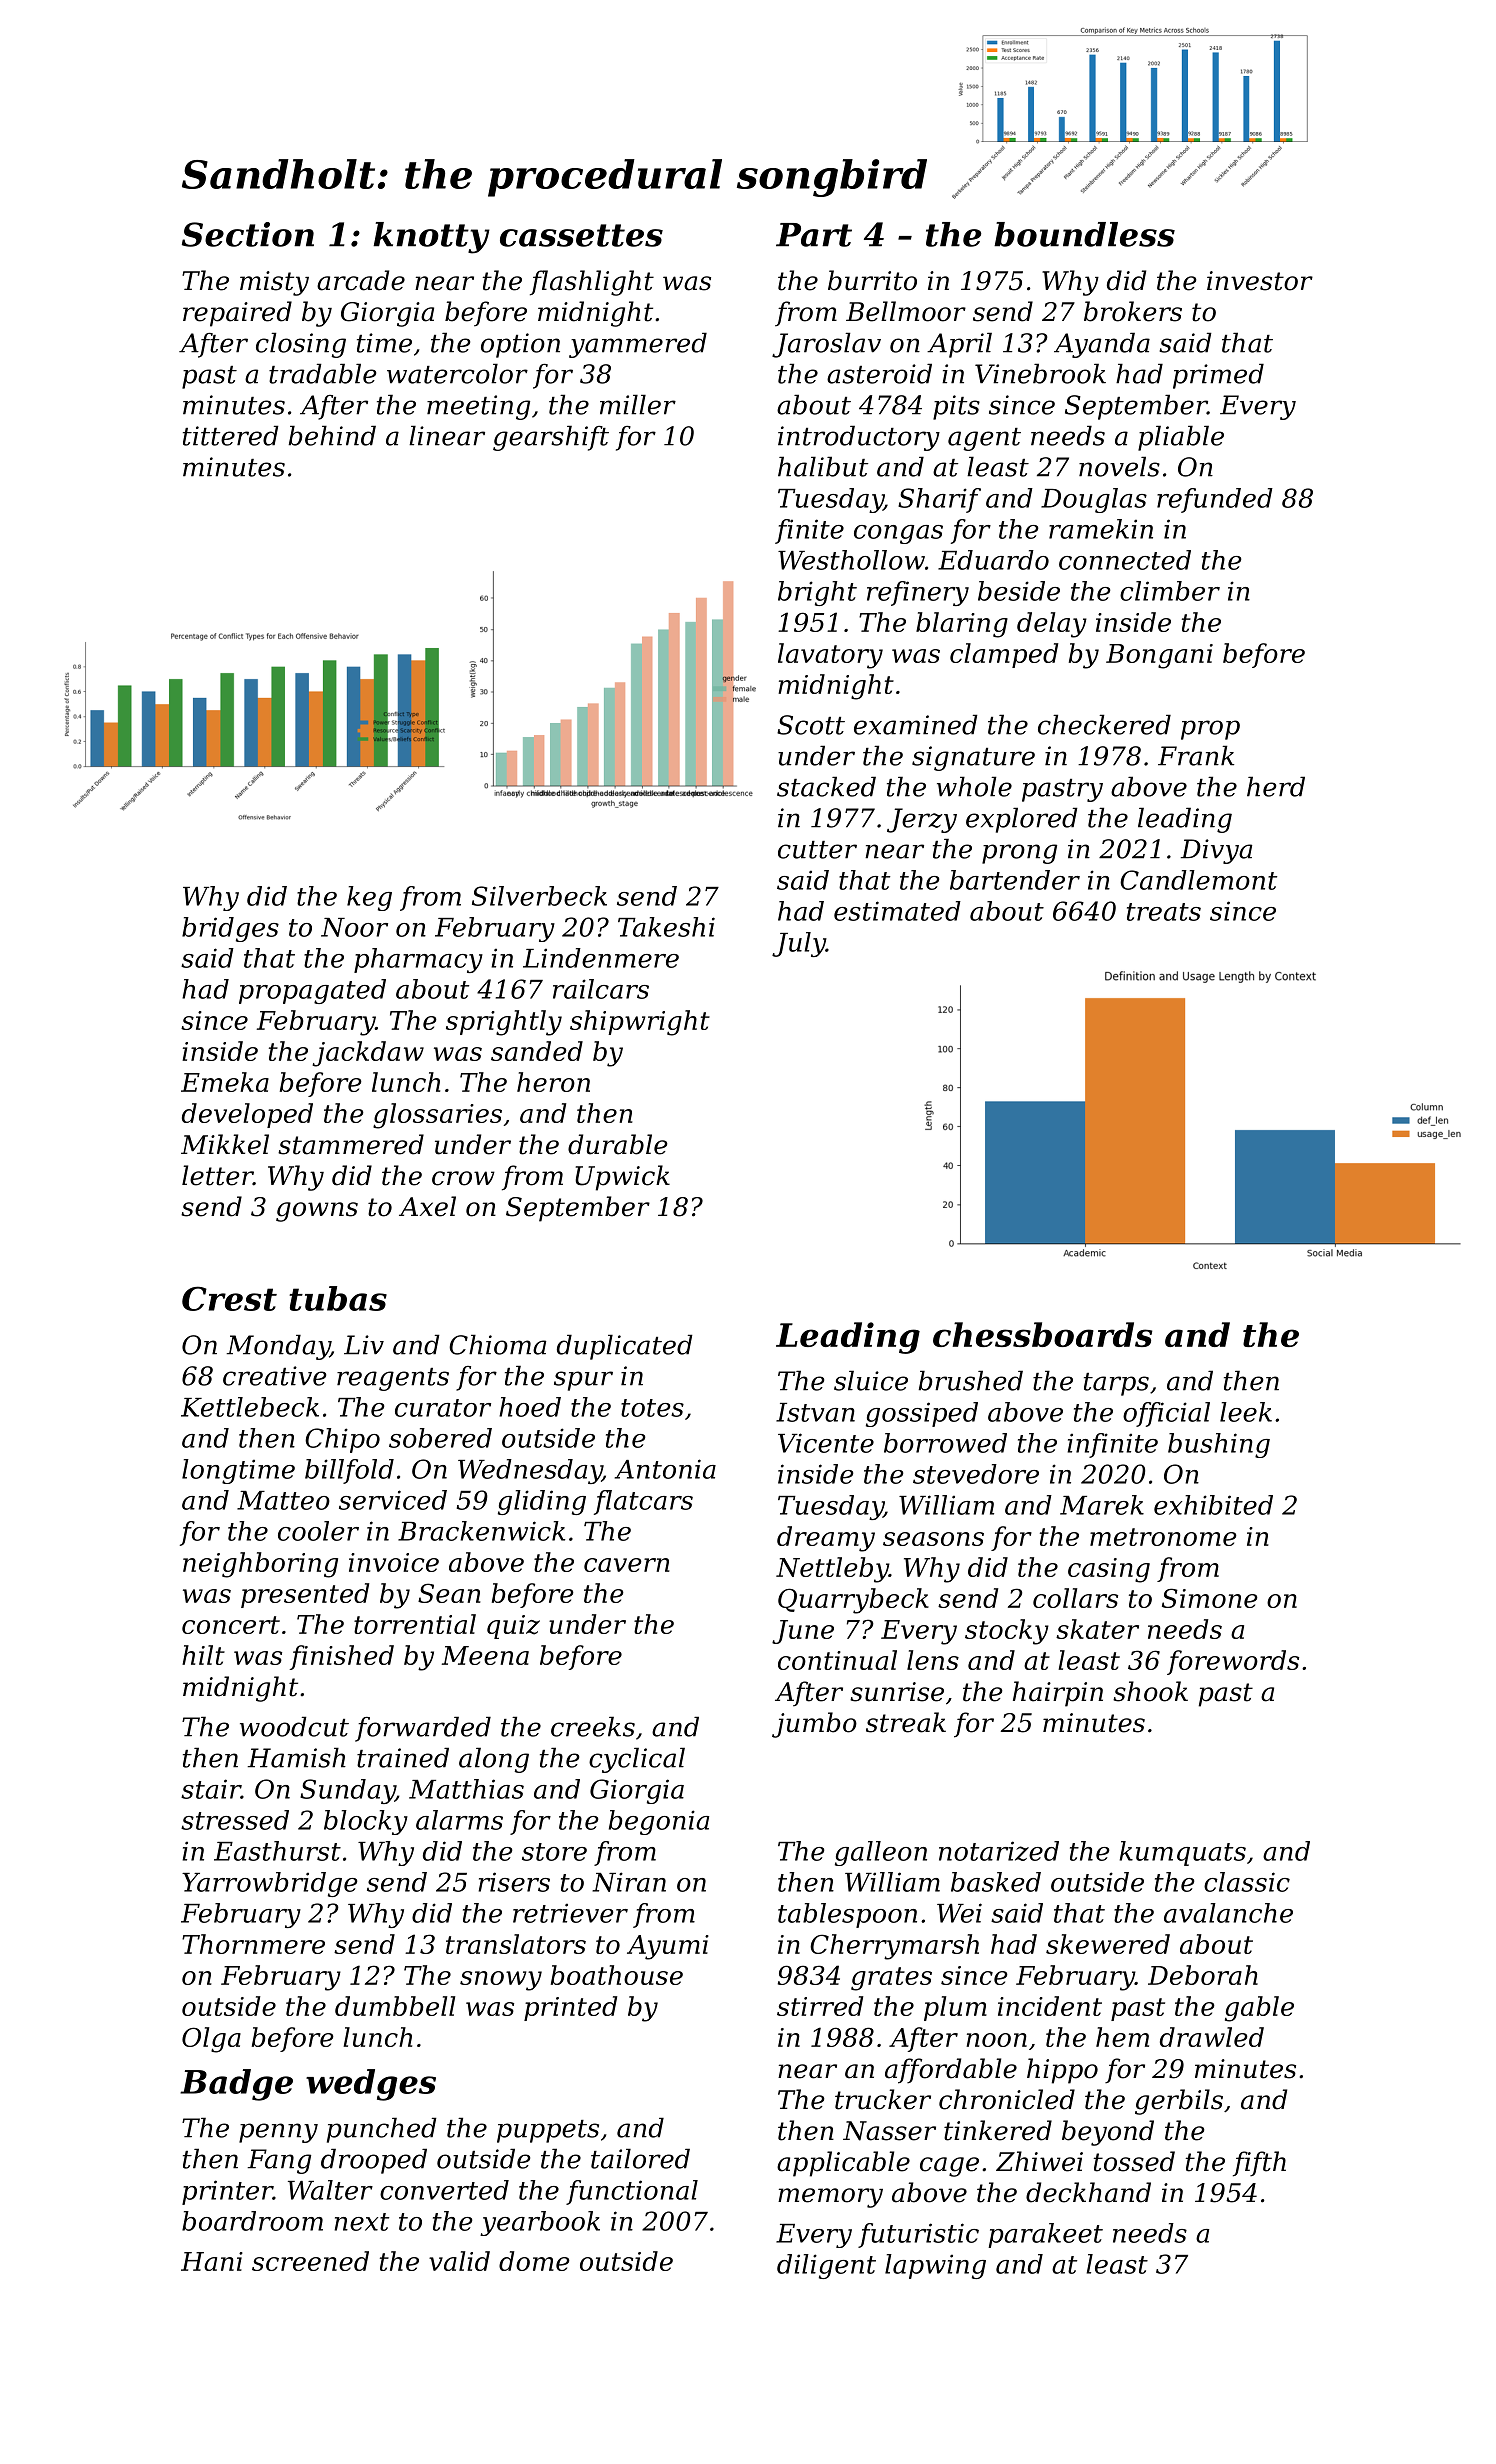 This screenshot has height=2464, width=1496. Describe the element at coordinates (617, 1975) in the screenshot. I see `boathouse` at that location.
